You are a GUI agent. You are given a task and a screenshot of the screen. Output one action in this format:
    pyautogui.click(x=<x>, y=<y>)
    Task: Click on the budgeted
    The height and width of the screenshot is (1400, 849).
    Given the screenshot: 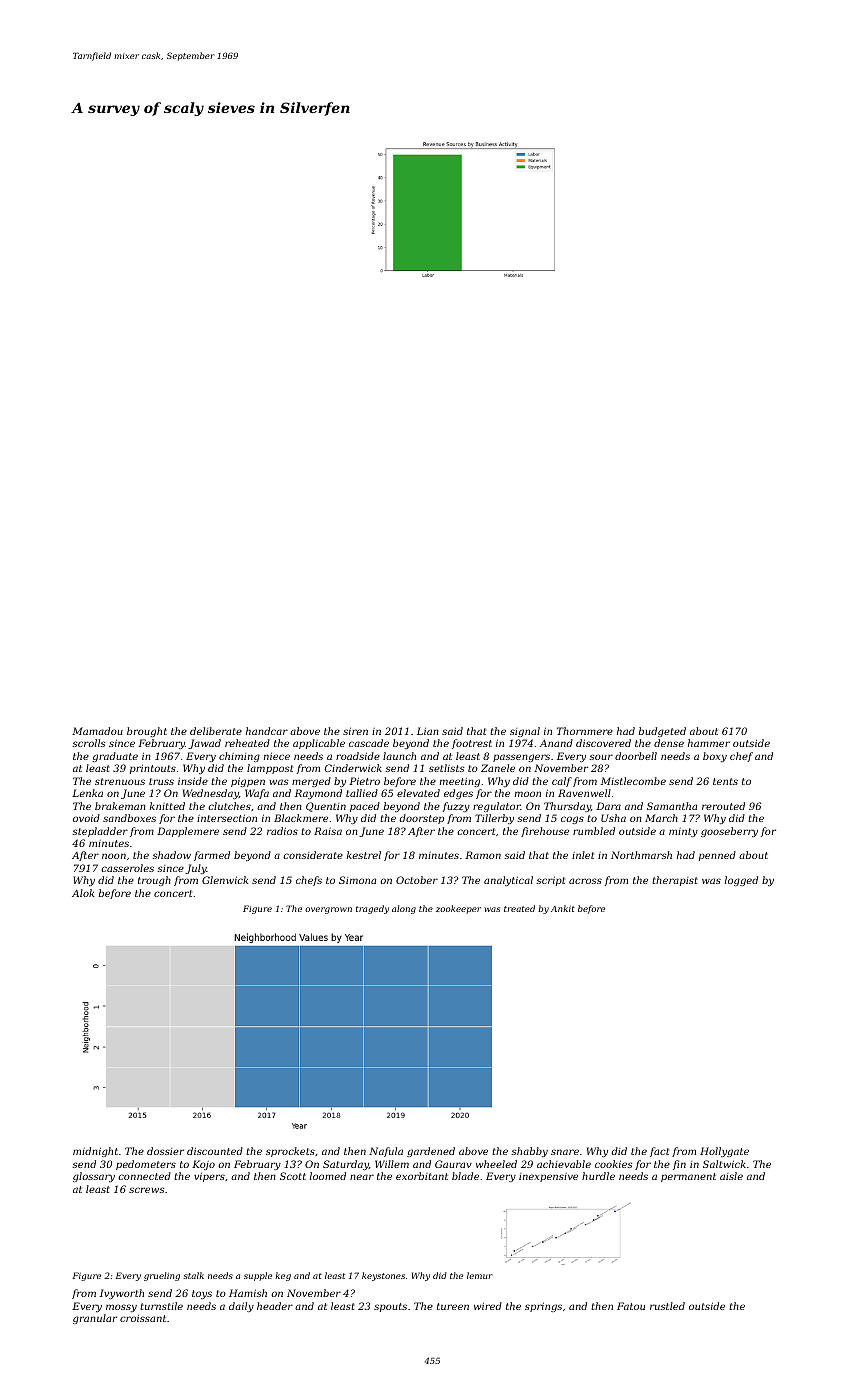 What is the action you would take?
    pyautogui.click(x=662, y=732)
